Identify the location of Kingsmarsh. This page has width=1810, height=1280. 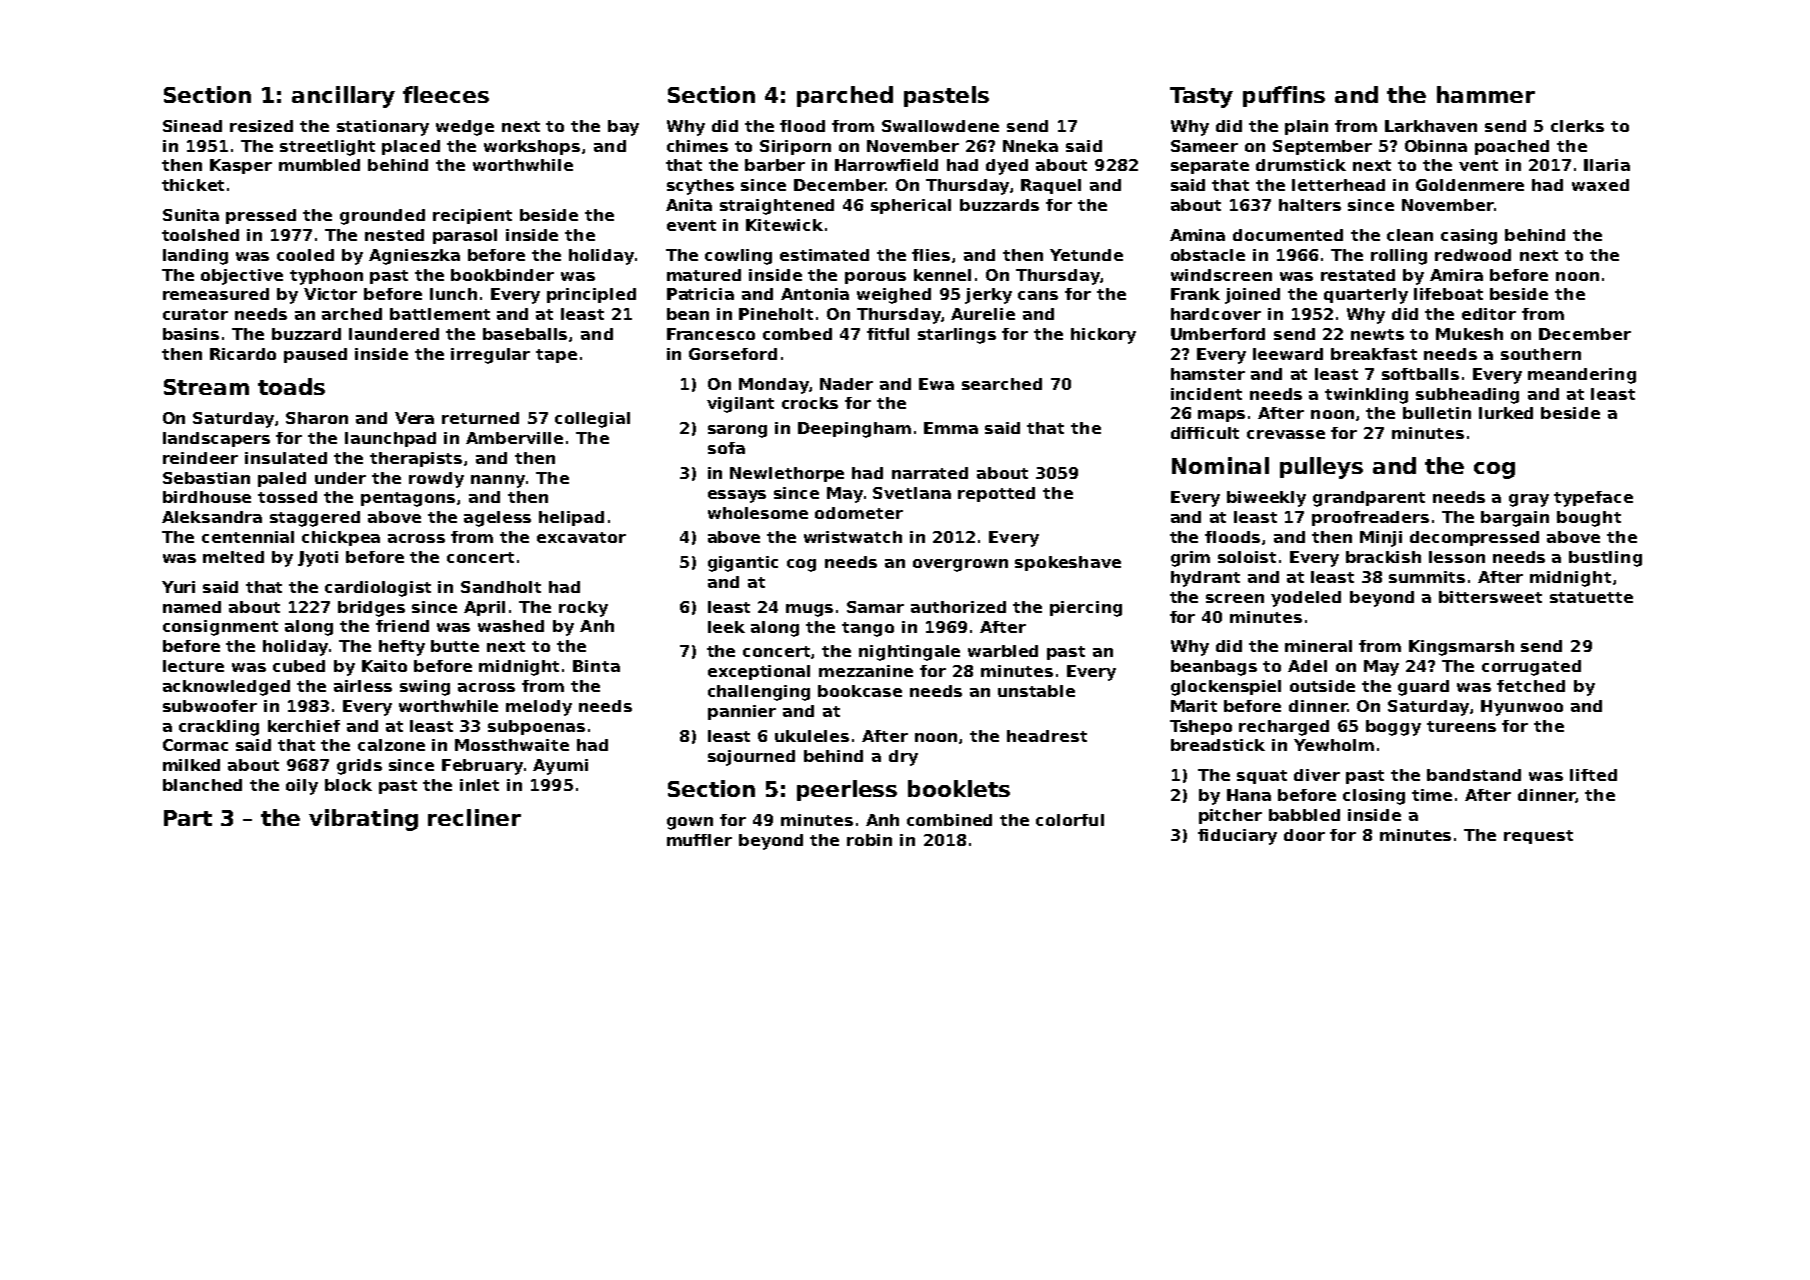
(1461, 648).
